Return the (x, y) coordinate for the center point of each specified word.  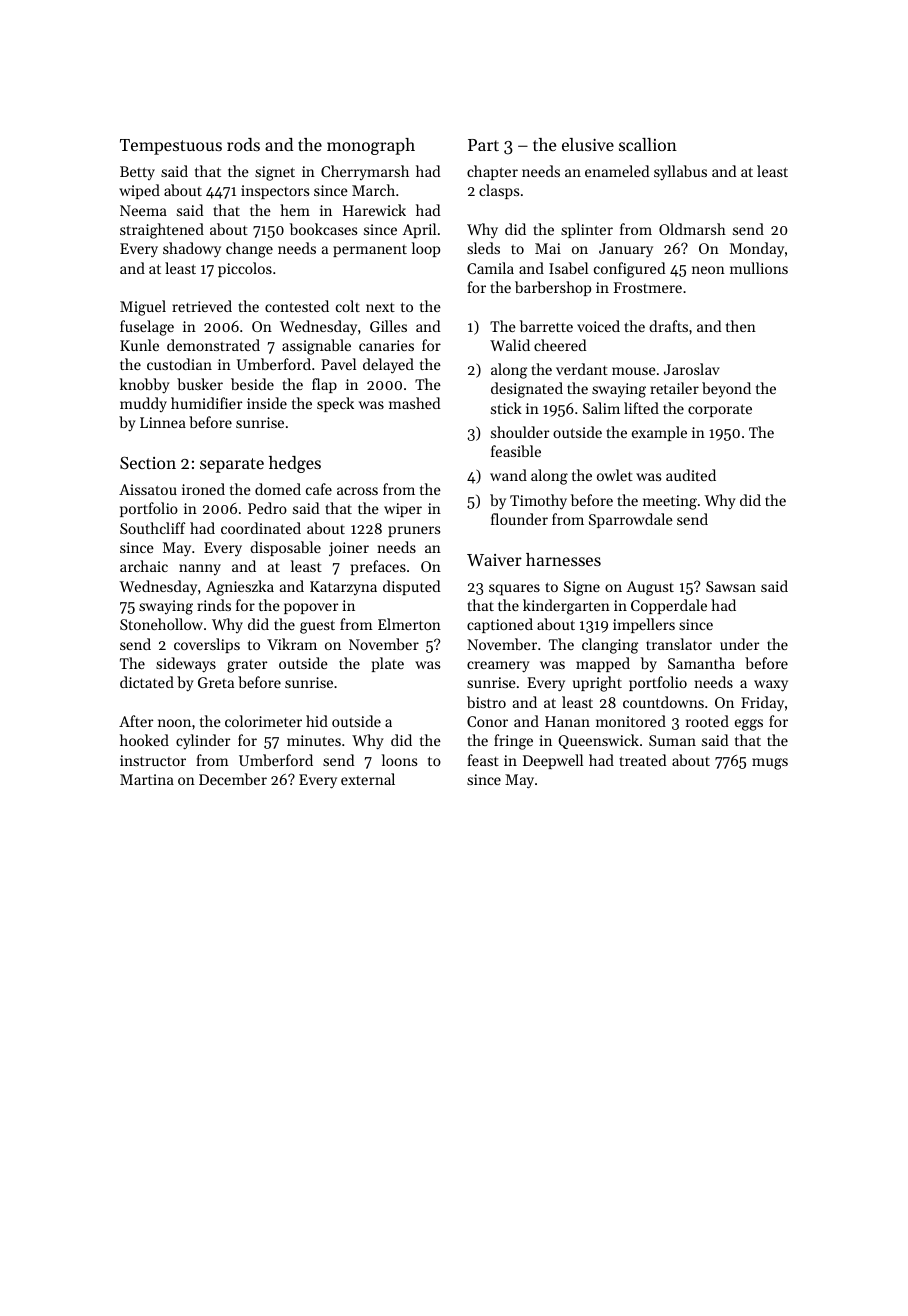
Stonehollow (161, 624)
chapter (492, 172)
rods (243, 144)
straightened (162, 231)
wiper (403, 510)
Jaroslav (692, 369)
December (233, 779)
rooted (707, 721)
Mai (548, 248)
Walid (510, 345)
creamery (498, 667)
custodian (179, 364)
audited (691, 475)
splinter (587, 230)
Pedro (267, 508)
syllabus (680, 173)
